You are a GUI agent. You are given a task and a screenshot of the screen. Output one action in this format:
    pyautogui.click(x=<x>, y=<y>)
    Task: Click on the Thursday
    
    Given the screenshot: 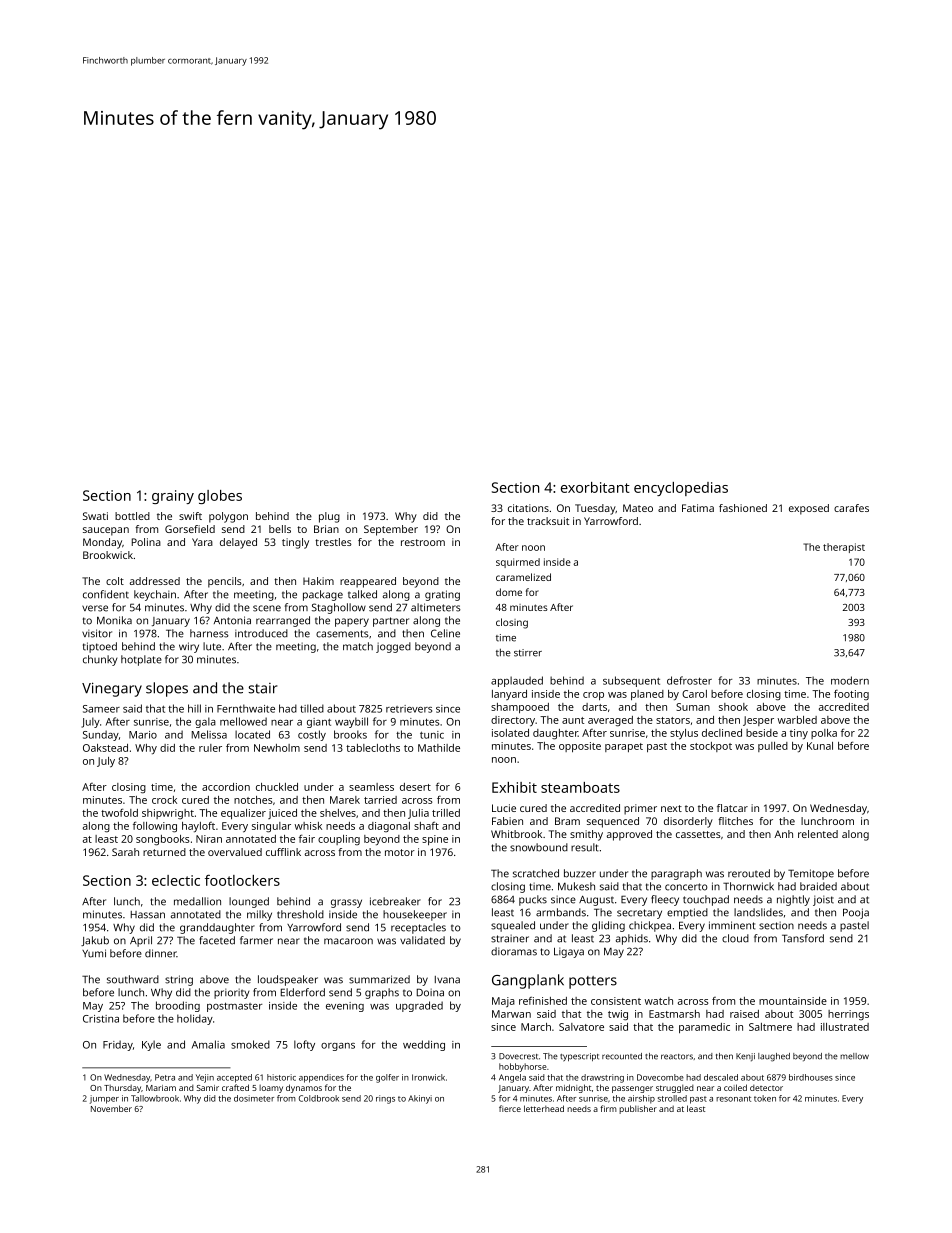 What is the action you would take?
    pyautogui.click(x=122, y=1089)
